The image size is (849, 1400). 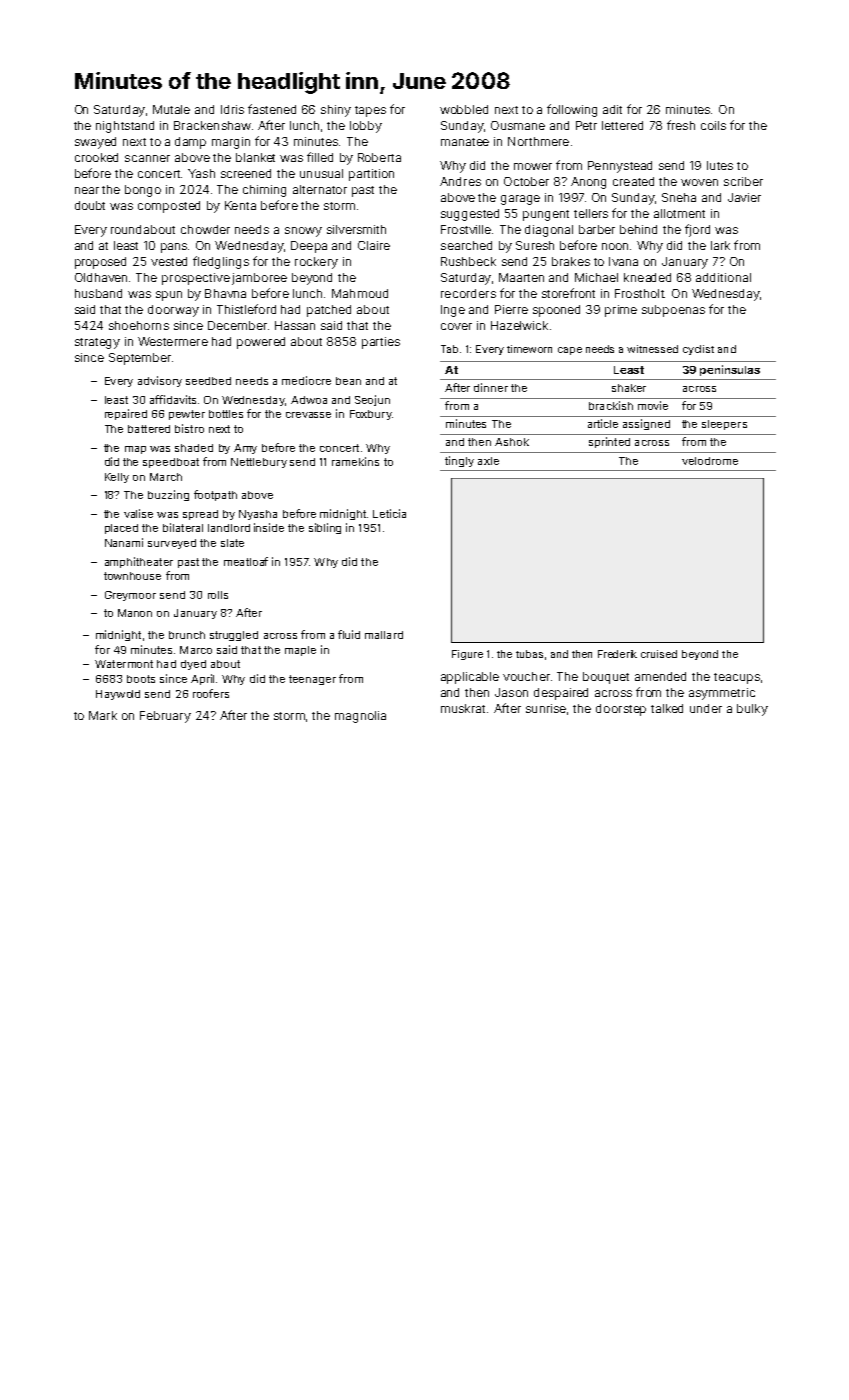 What do you see at coordinates (95, 143) in the screenshot?
I see `swayed` at bounding box center [95, 143].
